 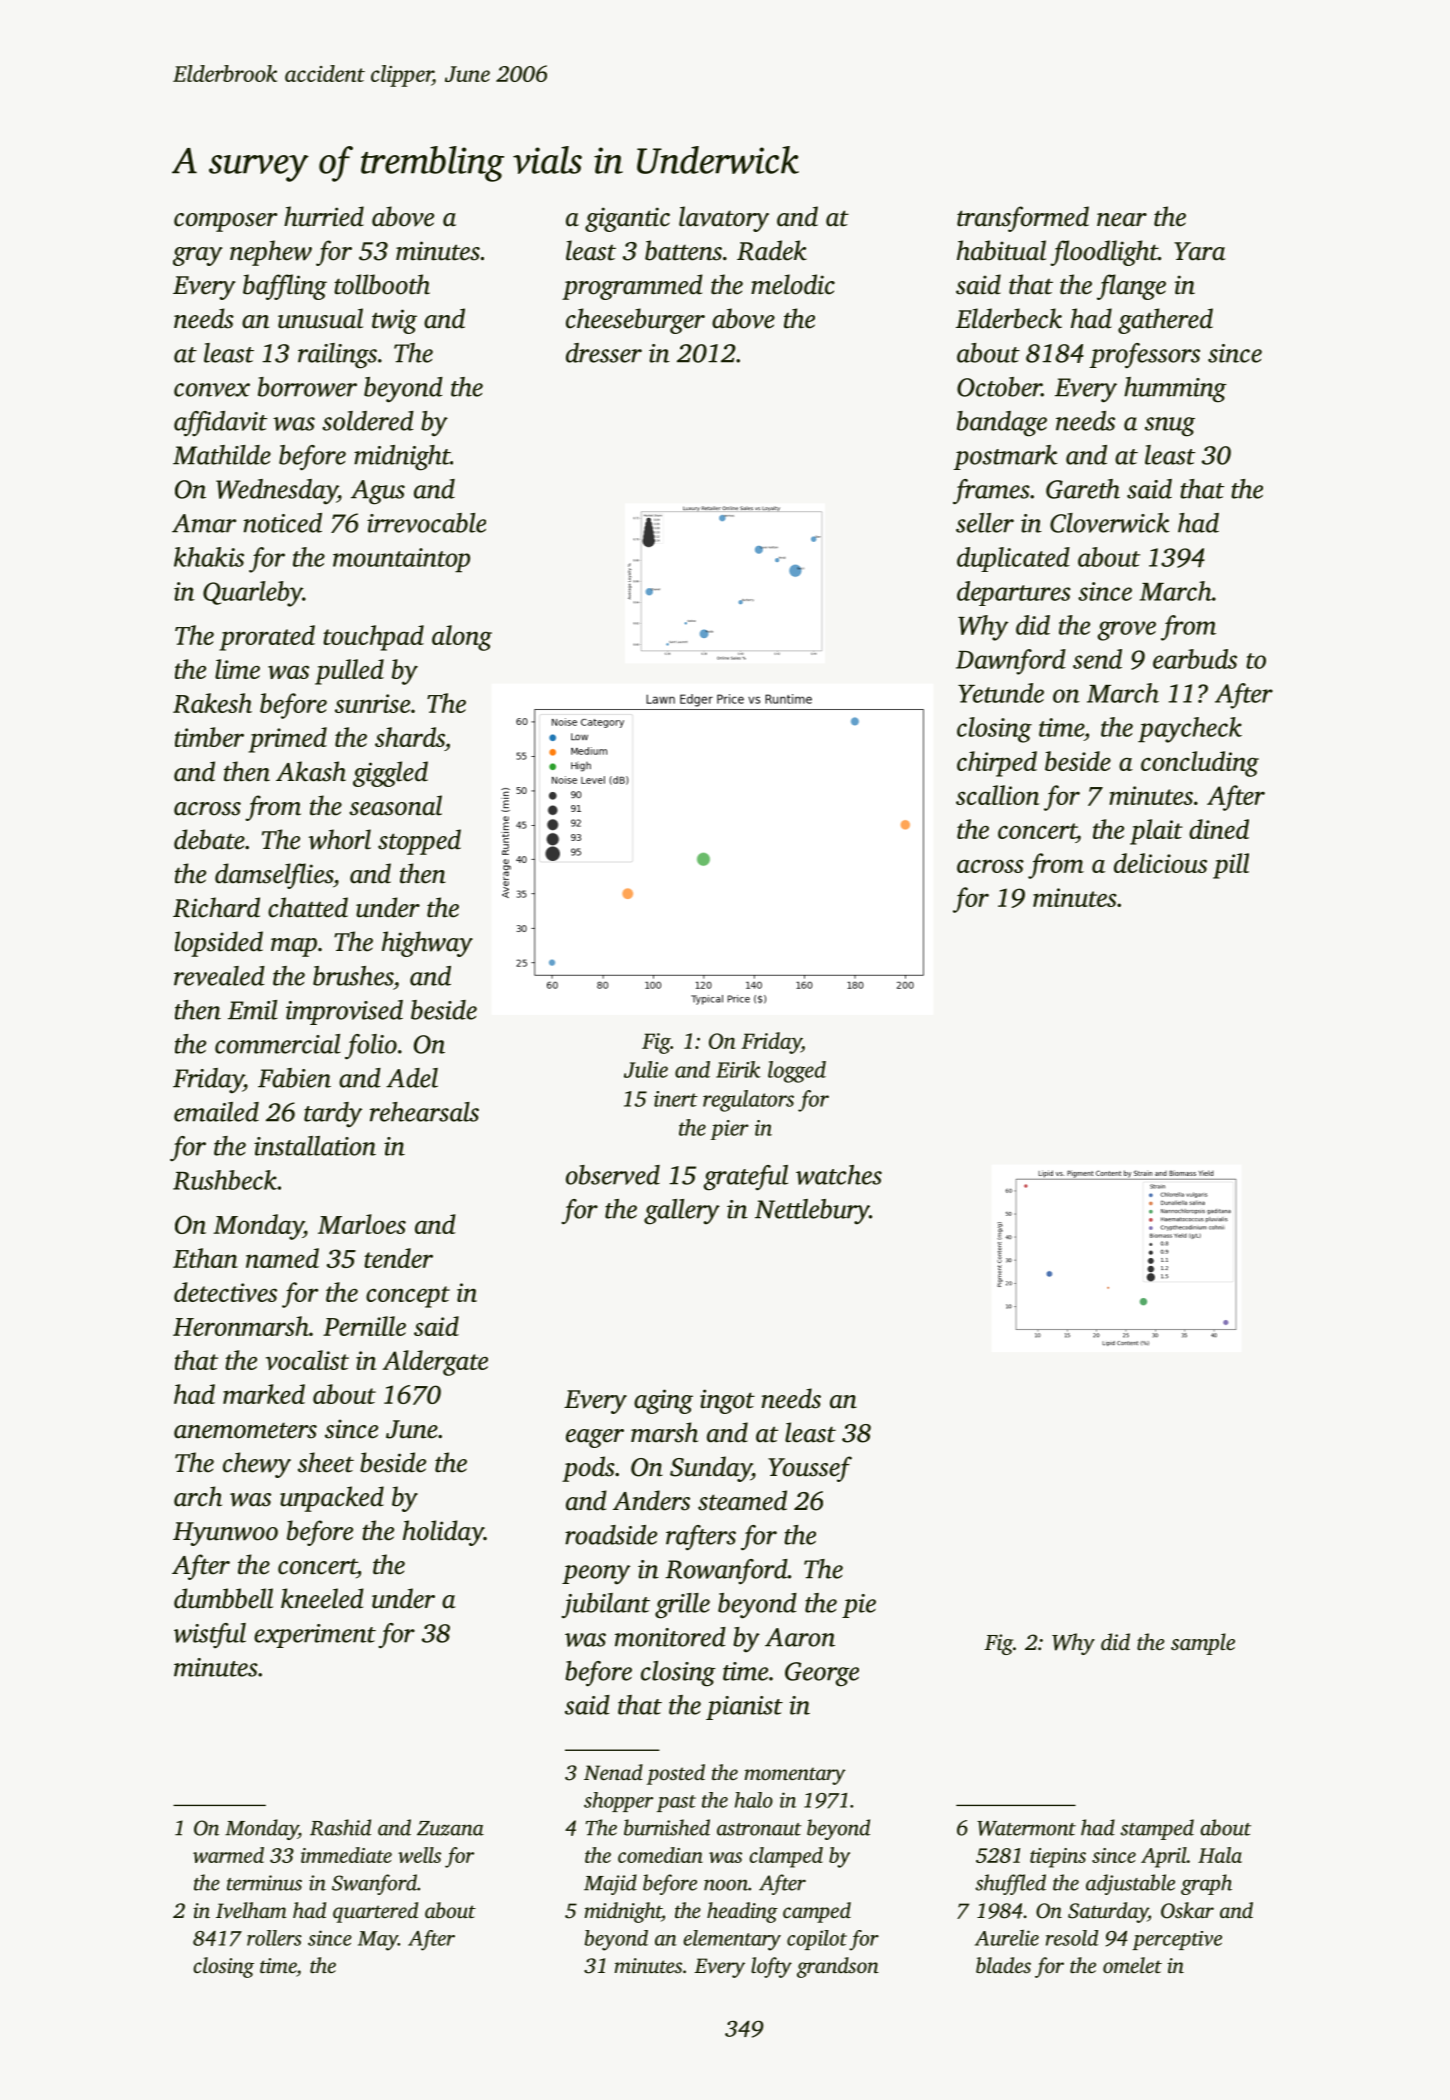 I want to click on Rakesh, so click(x=212, y=703).
